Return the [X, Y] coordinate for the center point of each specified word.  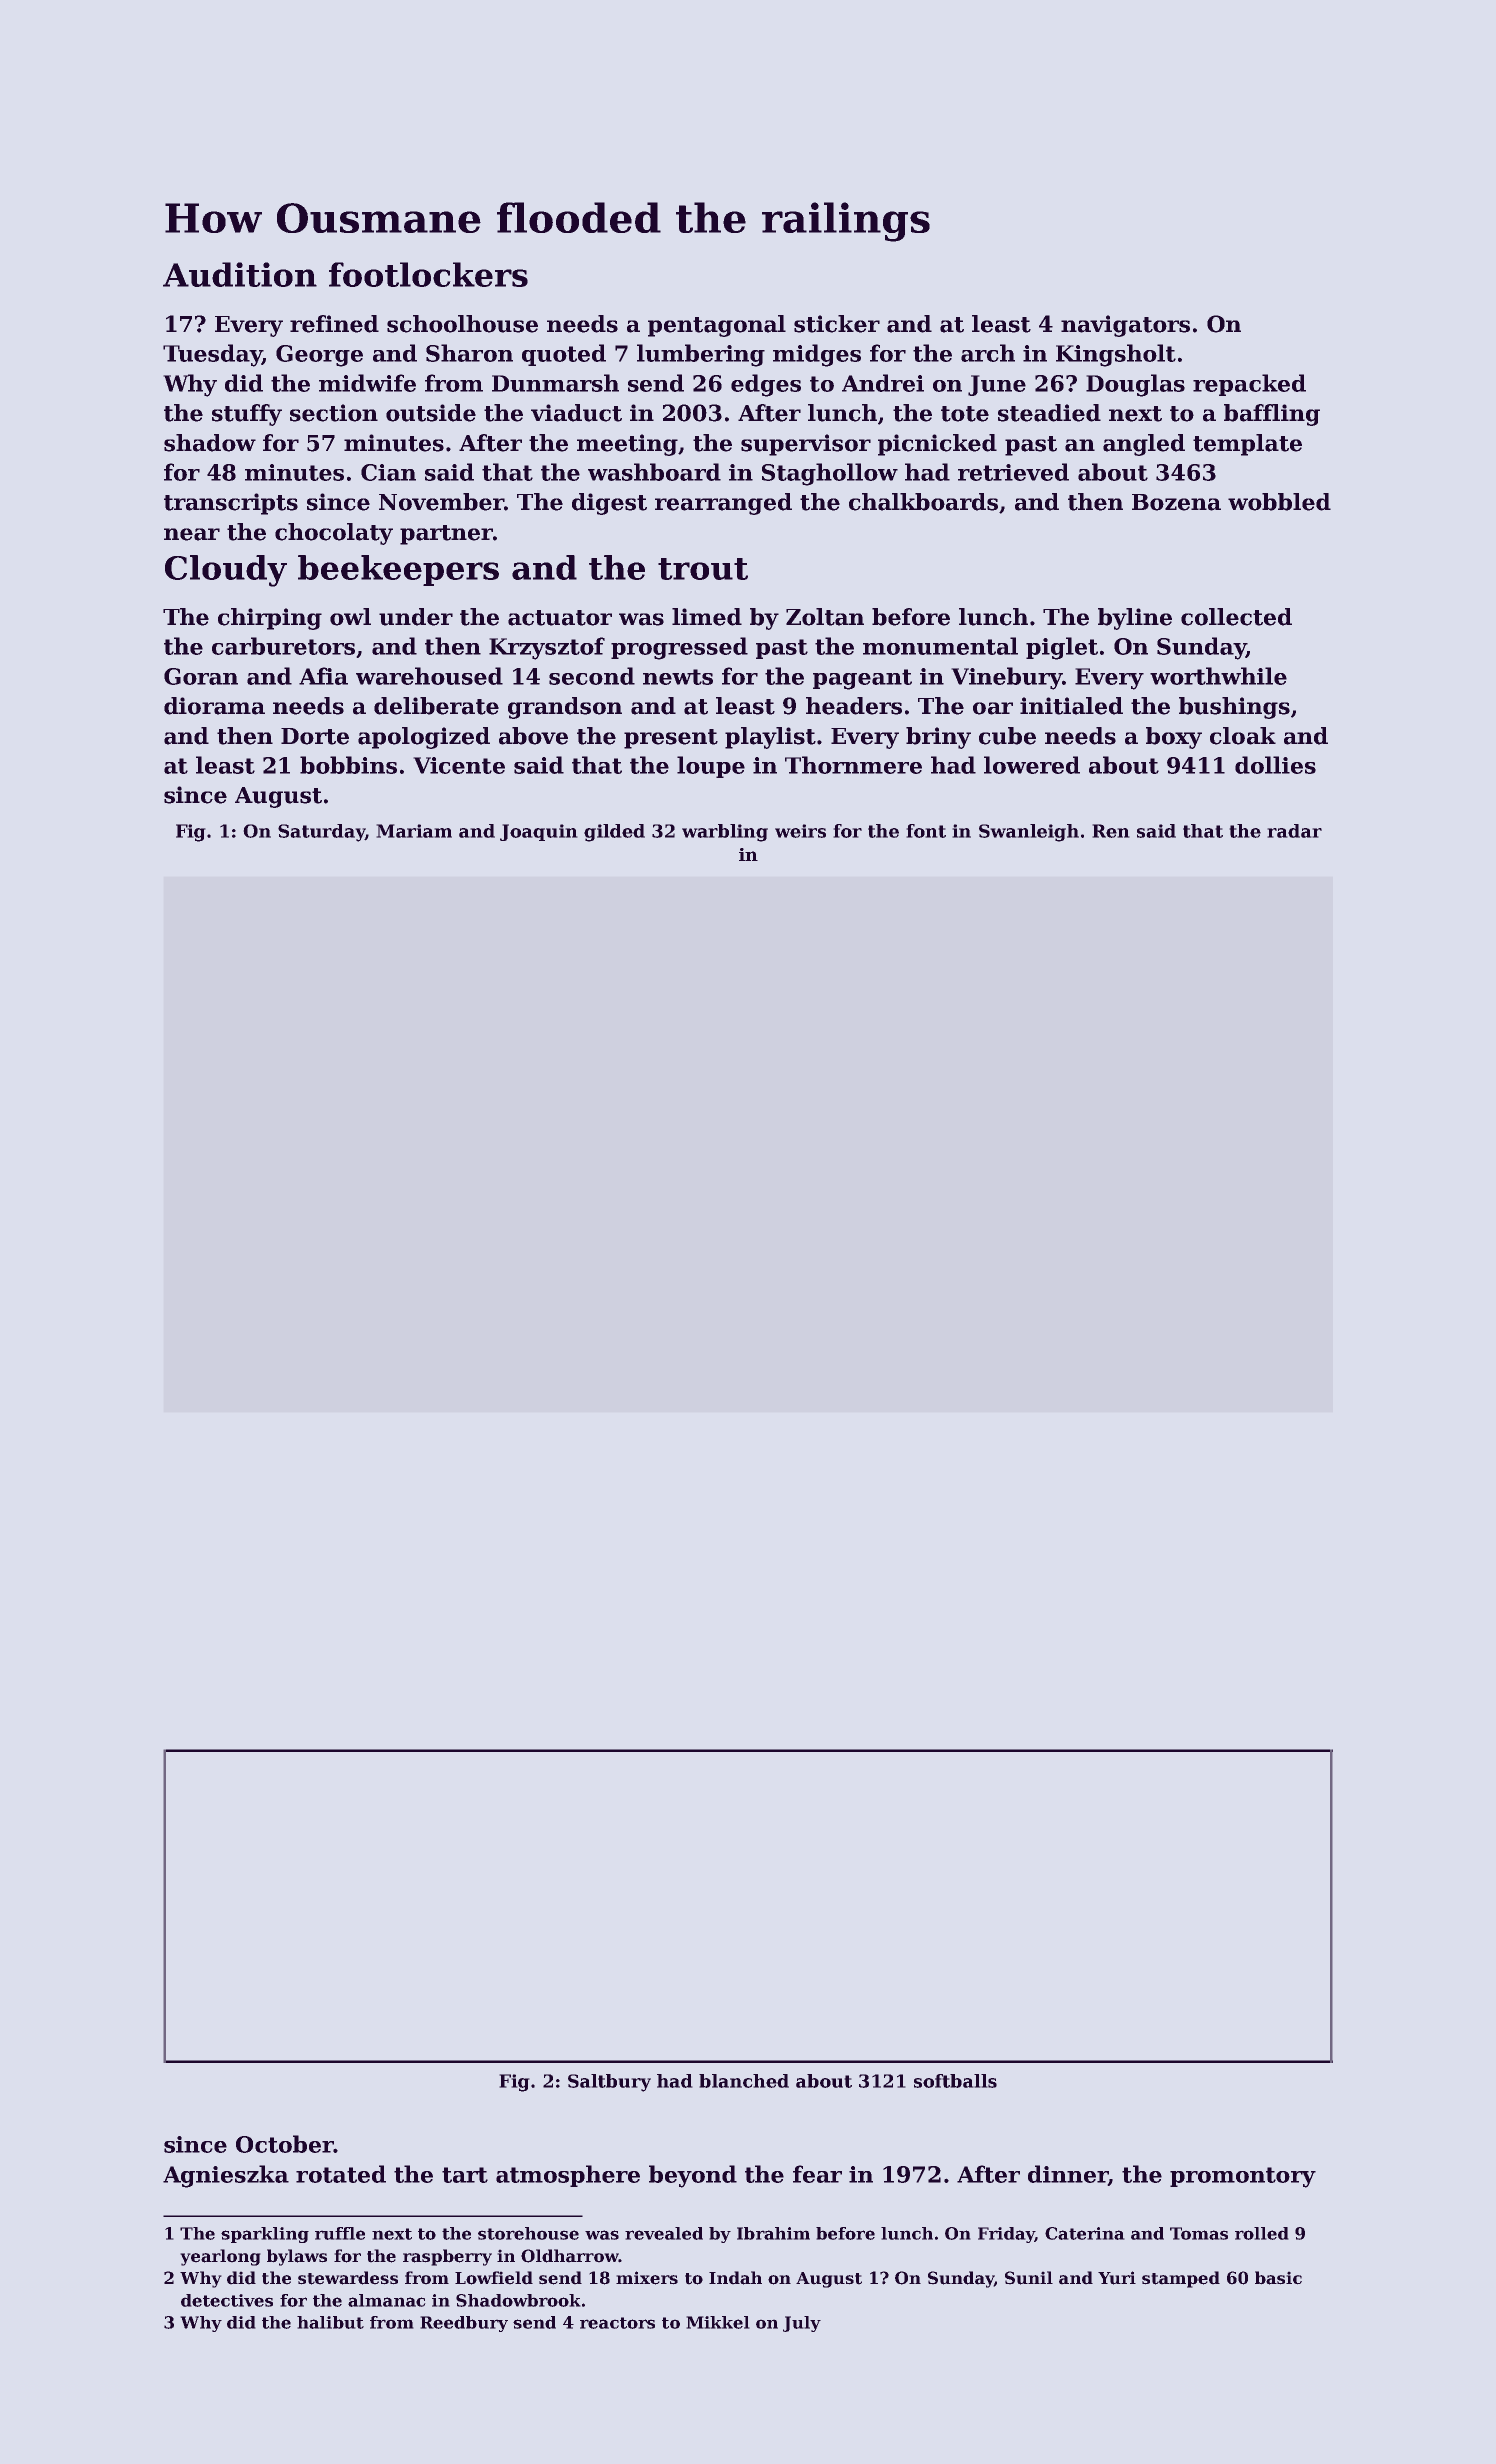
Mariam [414, 831]
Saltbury [609, 2083]
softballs [955, 2081]
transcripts [231, 504]
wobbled [1279, 502]
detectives [227, 2300]
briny [938, 738]
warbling [725, 833]
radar [1294, 831]
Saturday [321, 833]
